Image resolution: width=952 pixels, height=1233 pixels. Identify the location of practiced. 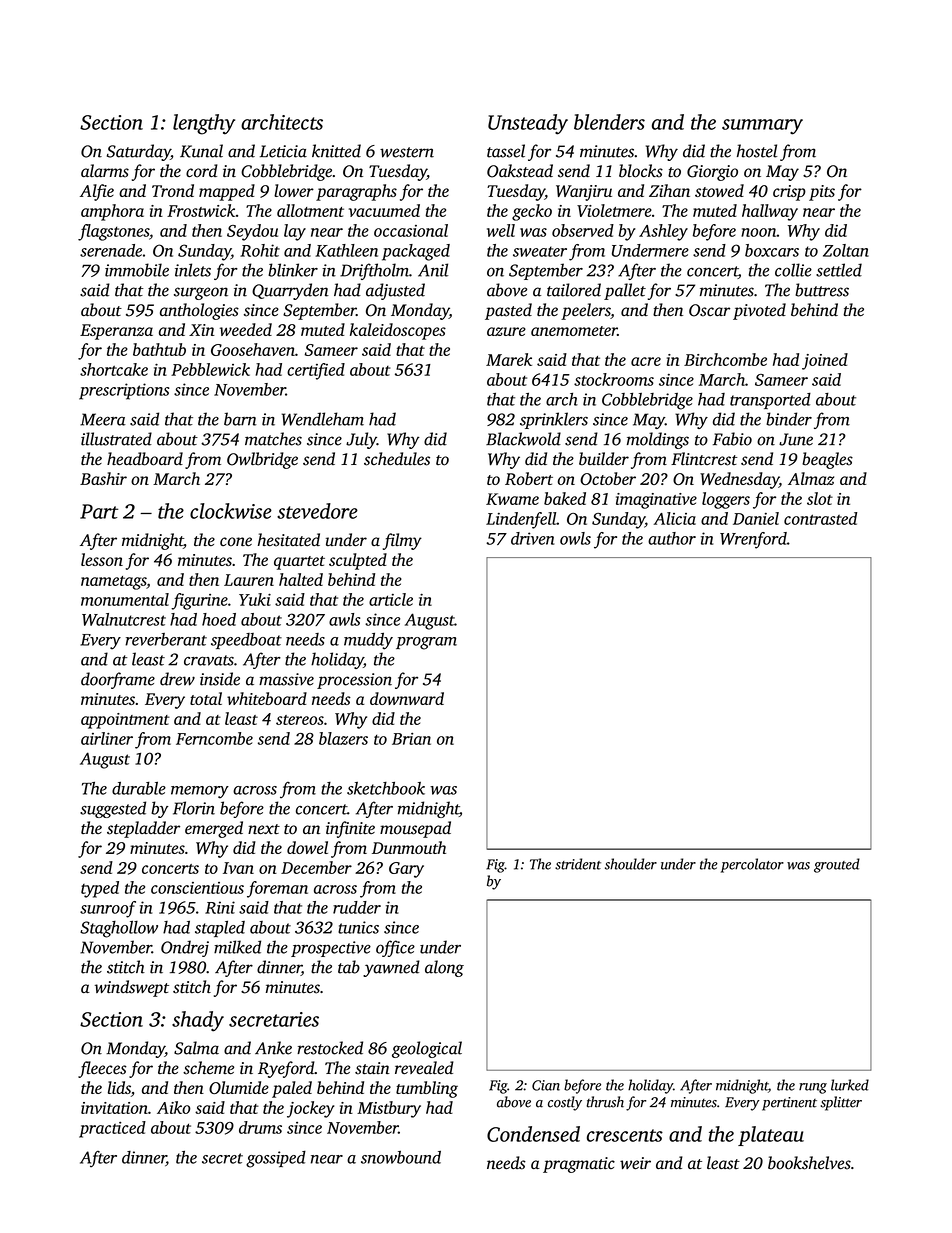
(112, 1129).
